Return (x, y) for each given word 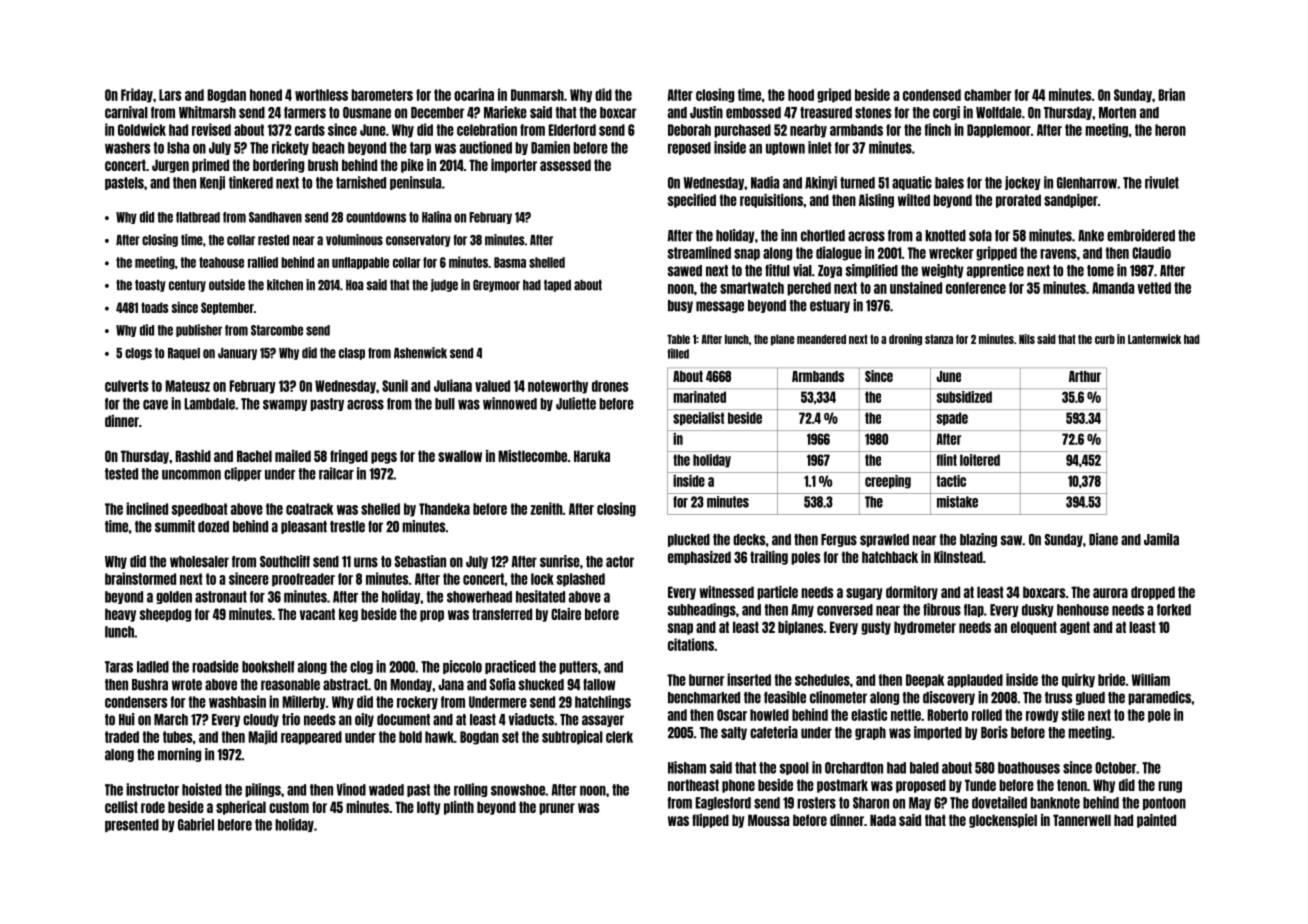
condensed (932, 95)
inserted (749, 679)
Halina (436, 217)
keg (348, 615)
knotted (945, 236)
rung (1170, 787)
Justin (706, 112)
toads (155, 307)
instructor (152, 789)
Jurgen (170, 166)
